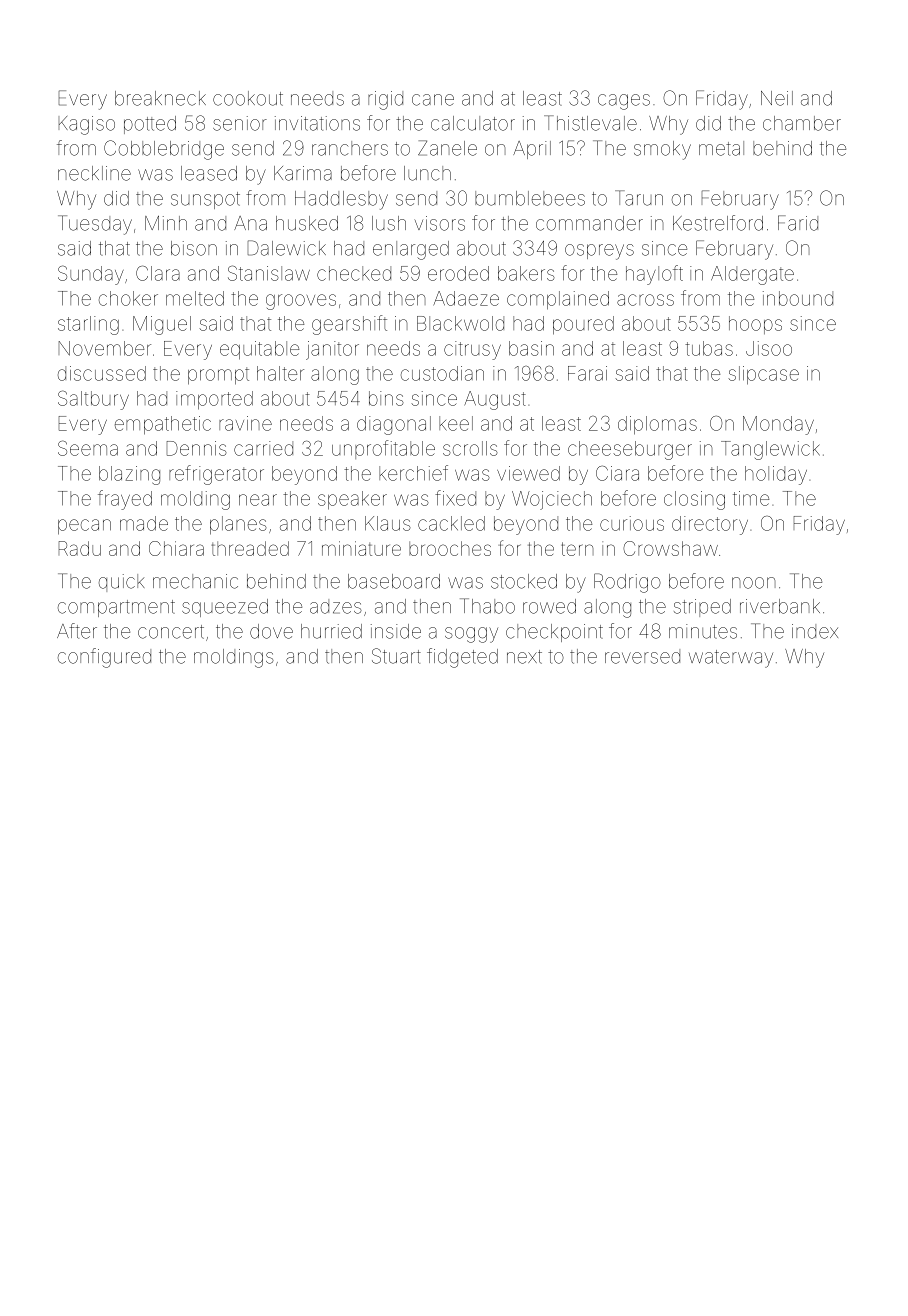 Image resolution: width=908 pixels, height=1316 pixels. Describe the element at coordinates (95, 225) in the screenshot. I see `Tuesday` at that location.
